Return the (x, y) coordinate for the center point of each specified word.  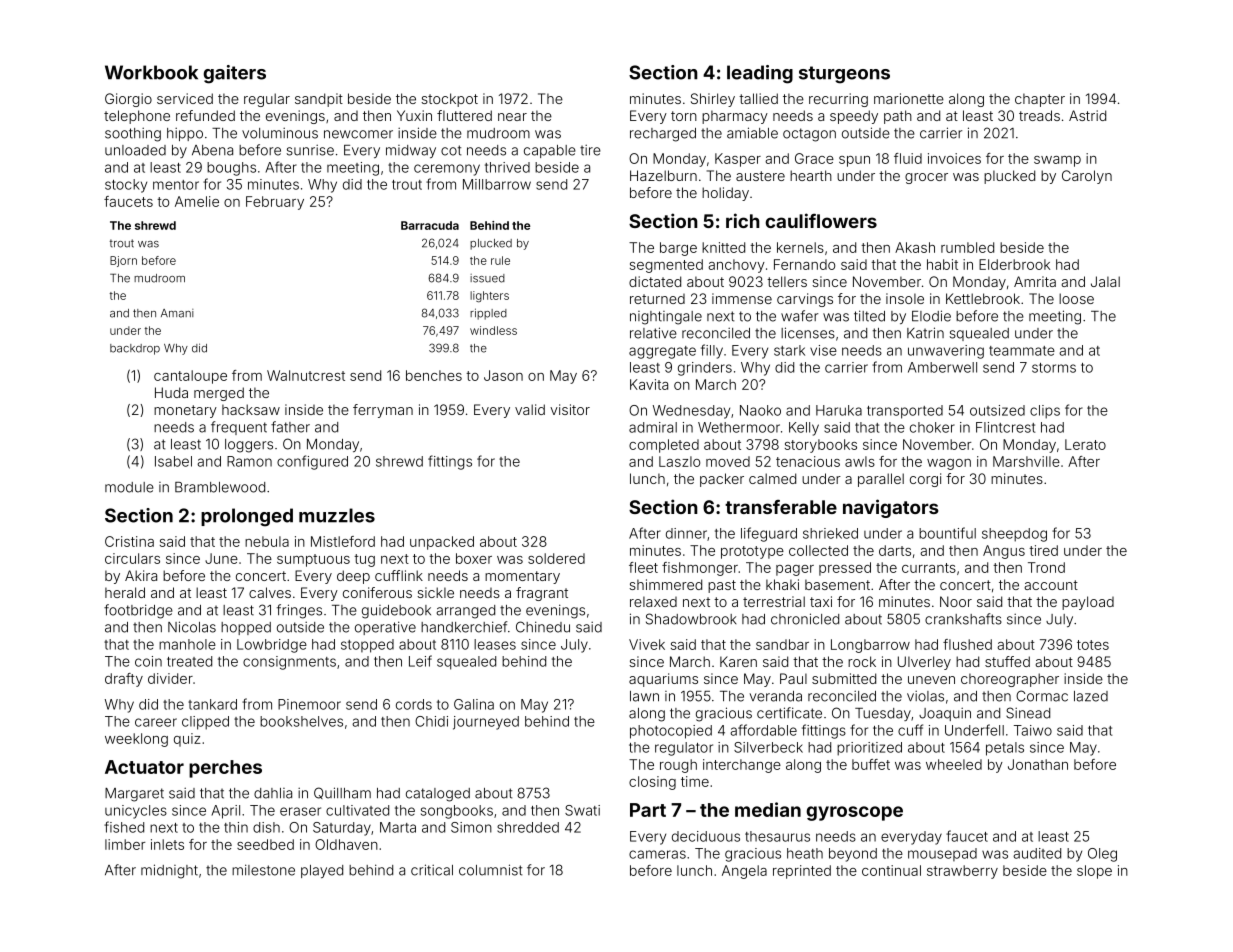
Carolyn (1087, 177)
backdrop (135, 349)
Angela (744, 872)
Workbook (151, 72)
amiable (752, 133)
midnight (169, 871)
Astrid (1087, 115)
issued (487, 278)
